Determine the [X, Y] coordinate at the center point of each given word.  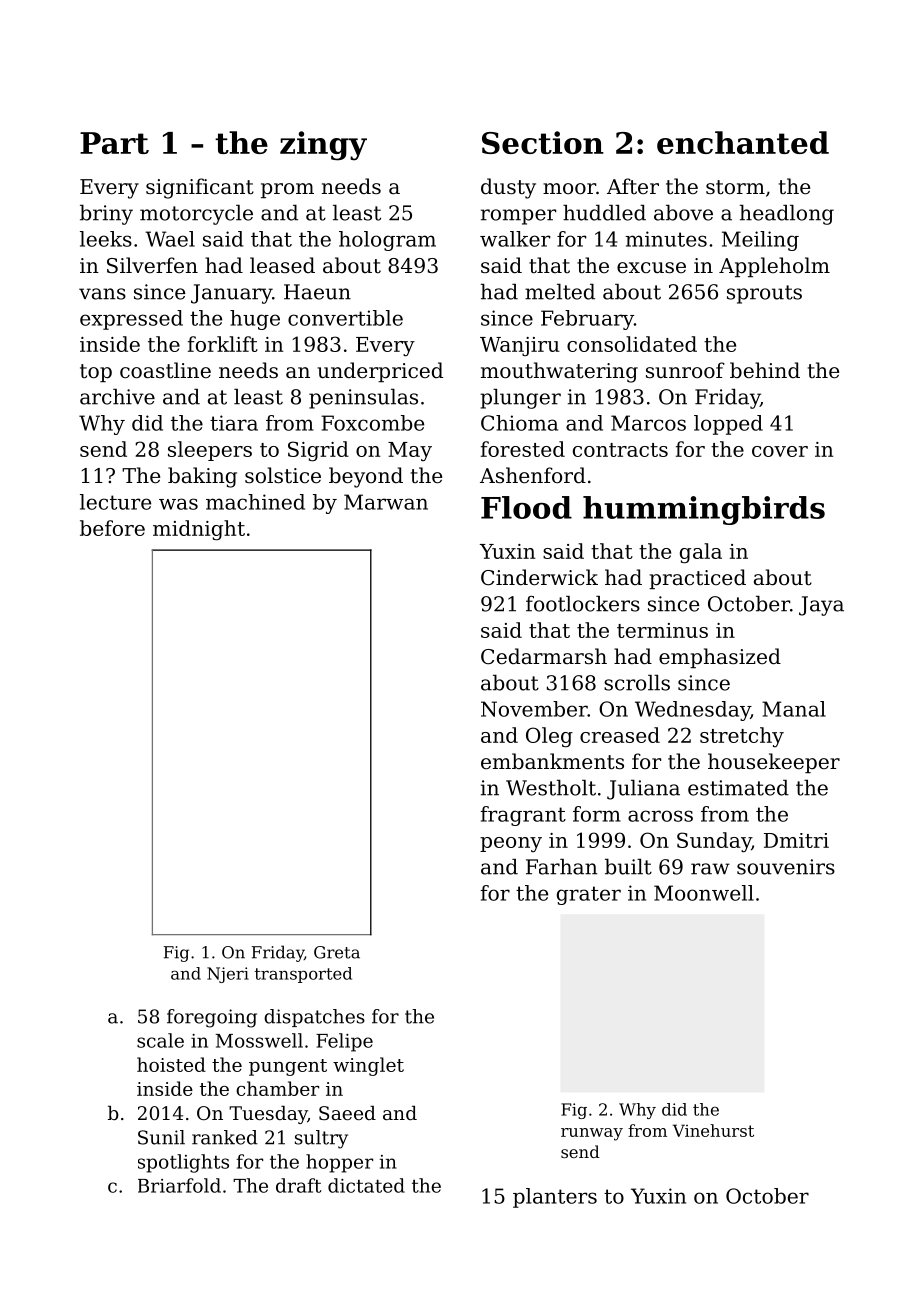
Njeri [228, 975]
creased [620, 735]
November [534, 709]
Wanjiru [520, 346]
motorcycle [196, 215]
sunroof [685, 370]
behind [765, 370]
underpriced [380, 372]
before [112, 528]
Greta [337, 952]
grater [589, 895]
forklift [223, 344]
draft [298, 1185]
